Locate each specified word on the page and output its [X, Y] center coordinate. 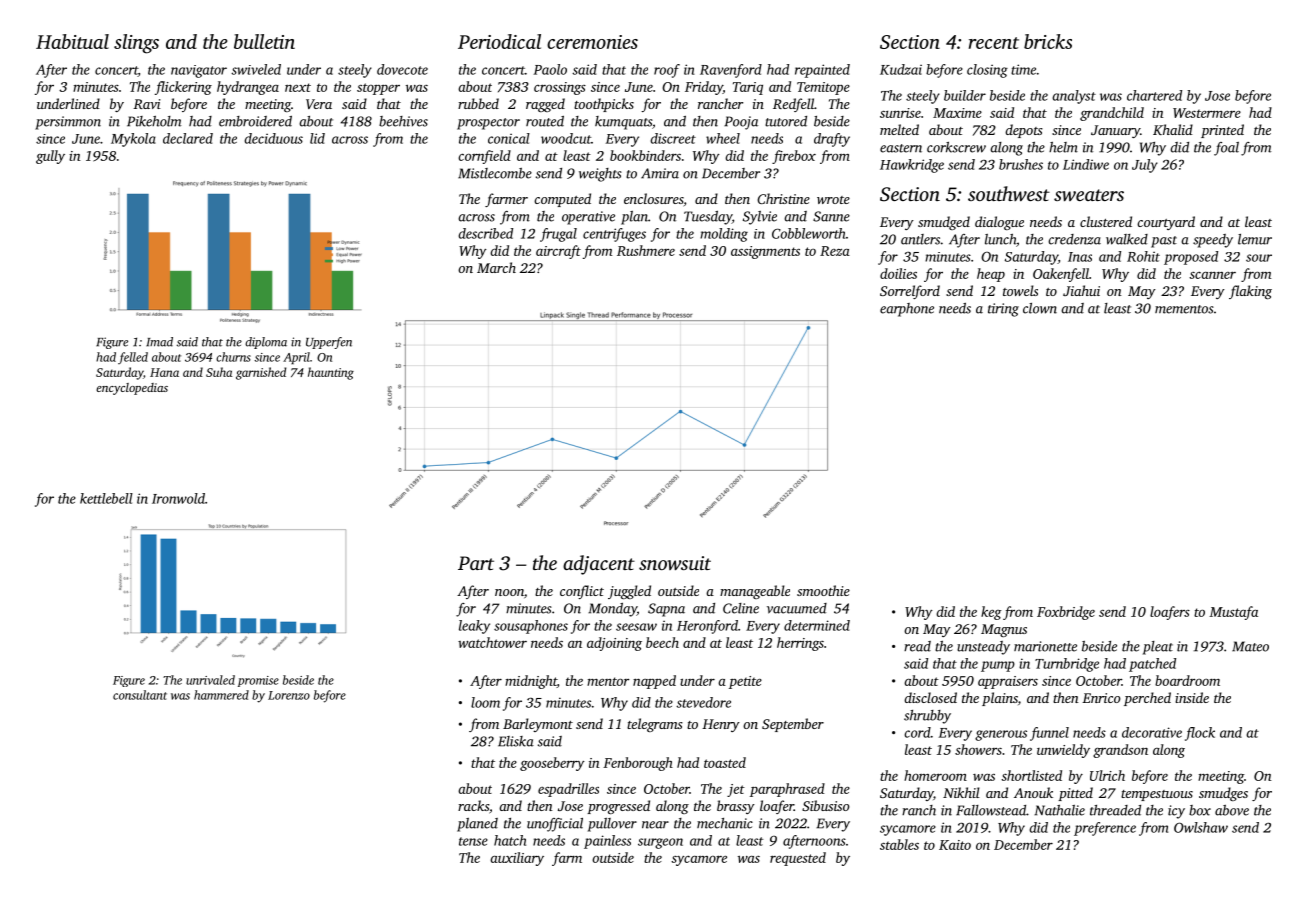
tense [473, 841]
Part [476, 563]
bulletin [264, 41]
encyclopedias [132, 389]
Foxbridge [1066, 613]
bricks [1048, 41]
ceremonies [592, 42]
